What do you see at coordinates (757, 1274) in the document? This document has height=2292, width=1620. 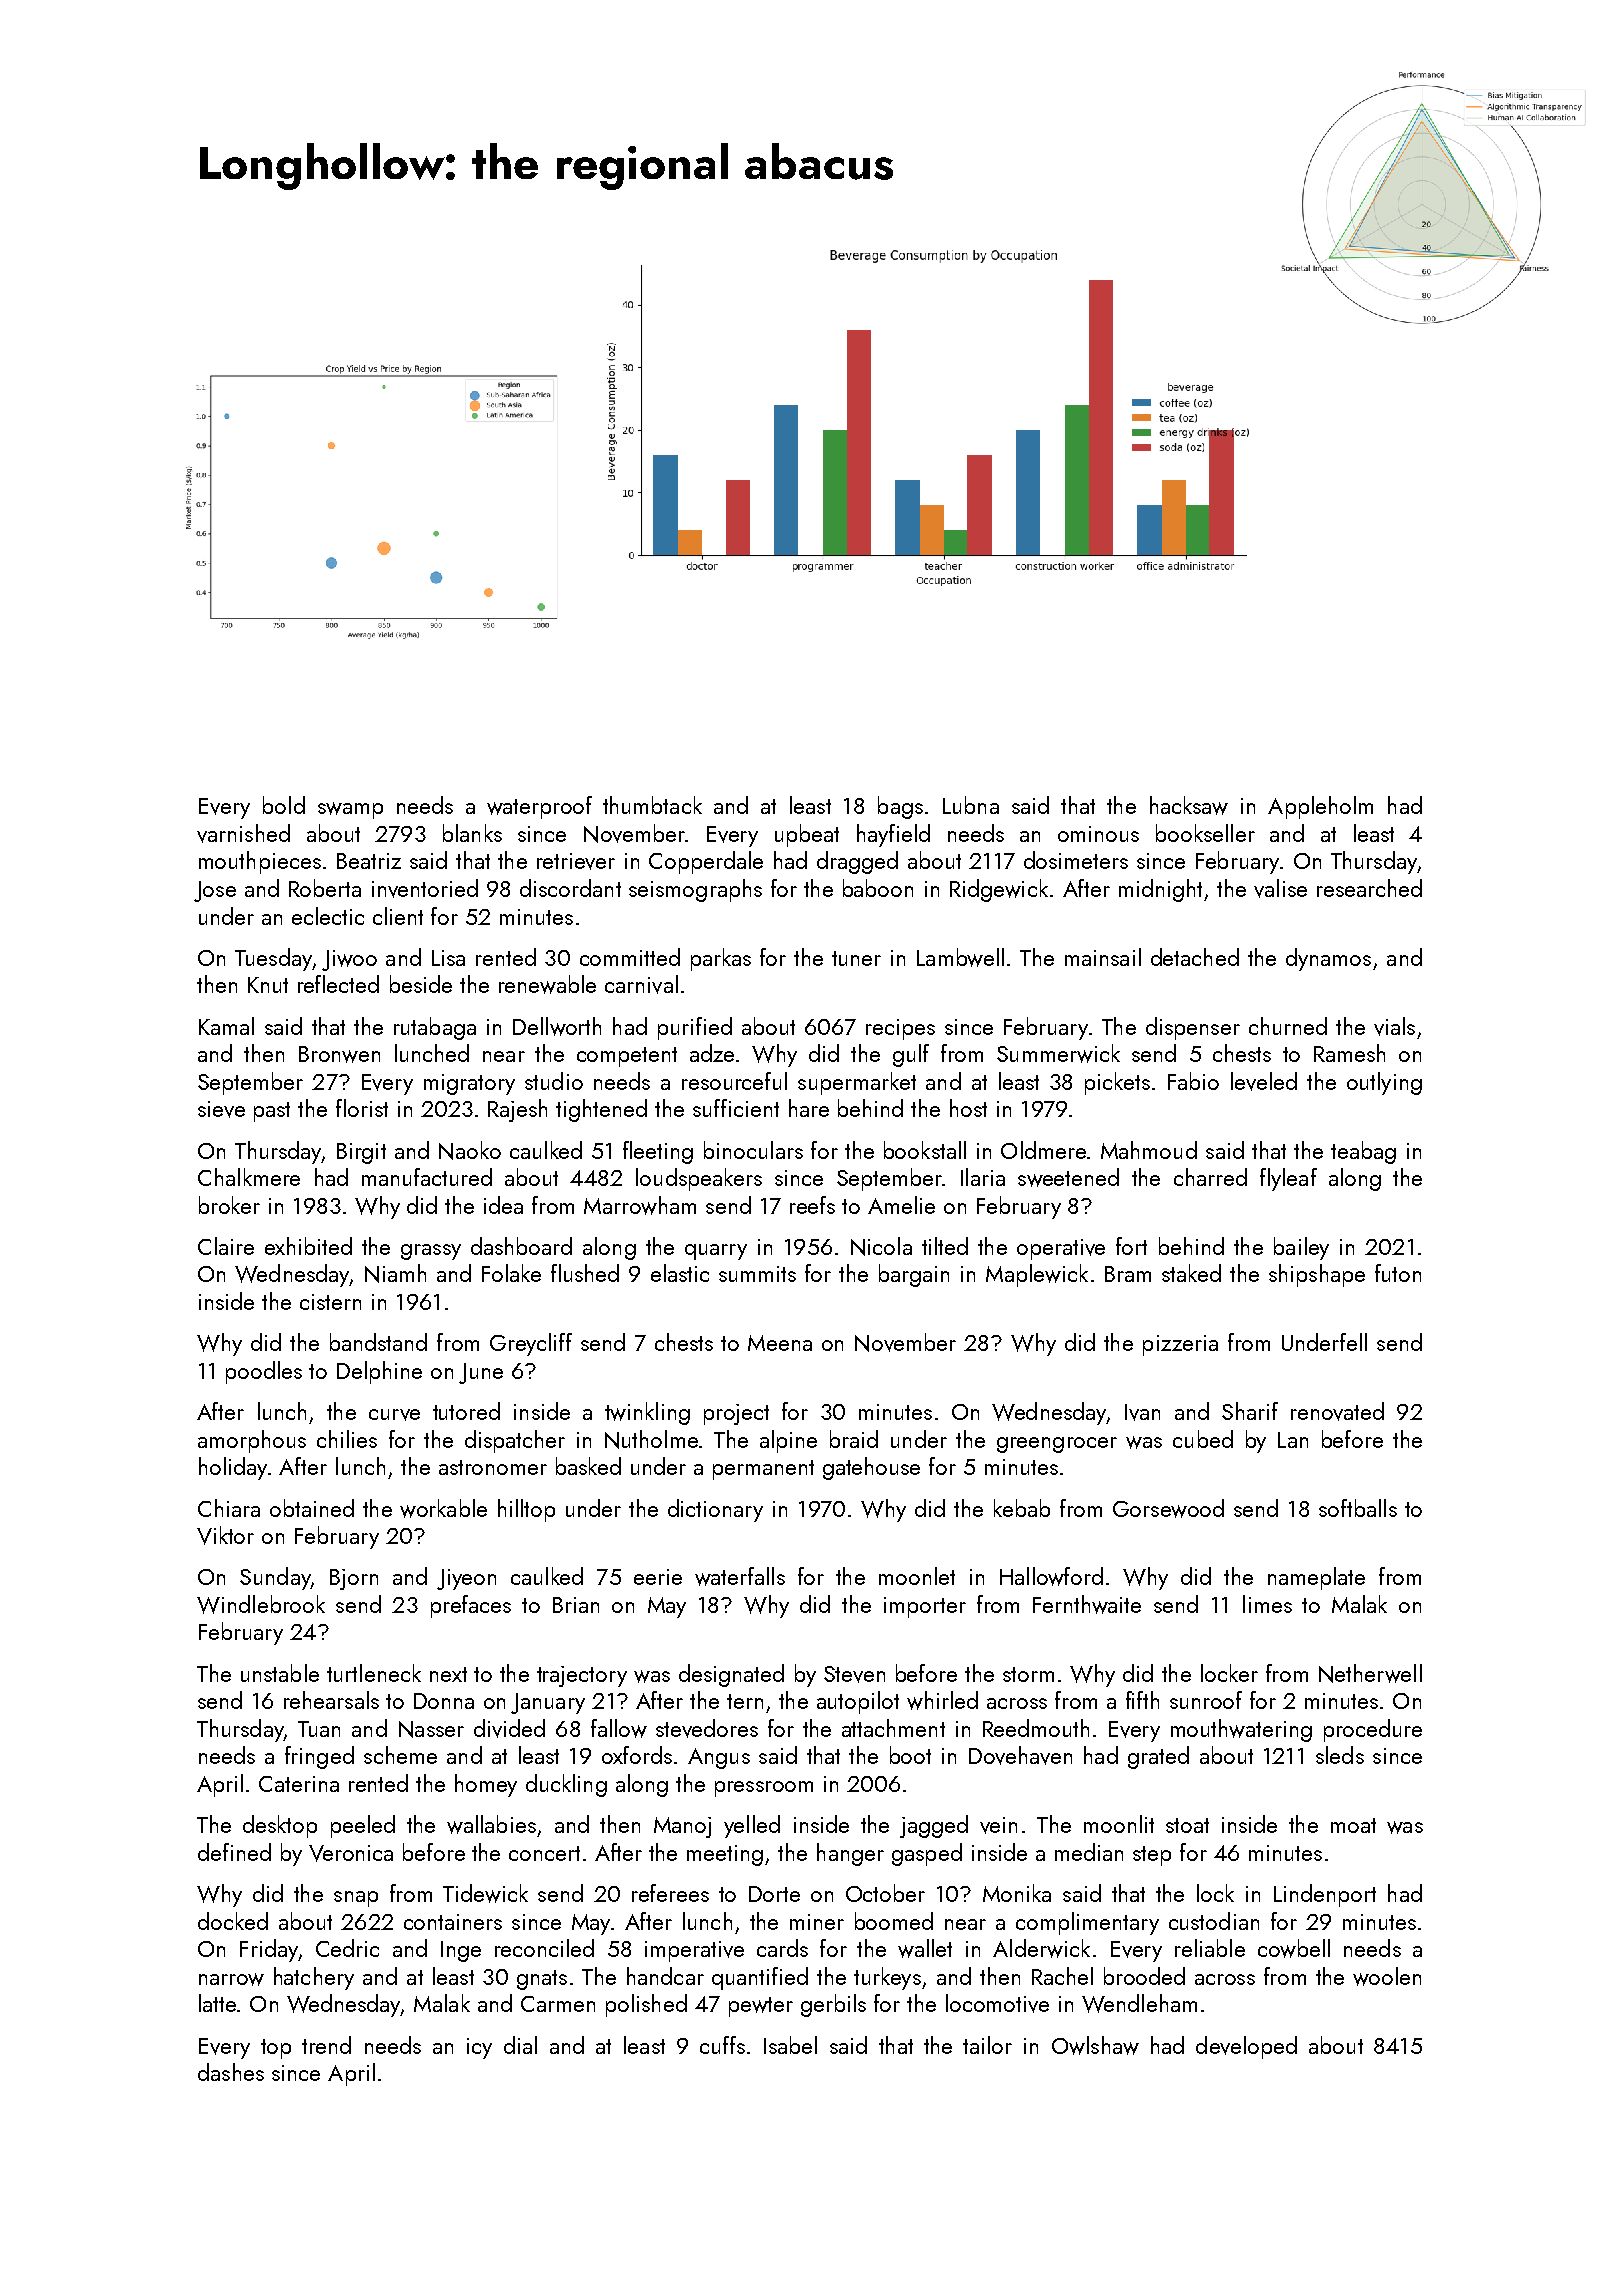 I see `summits` at bounding box center [757, 1274].
